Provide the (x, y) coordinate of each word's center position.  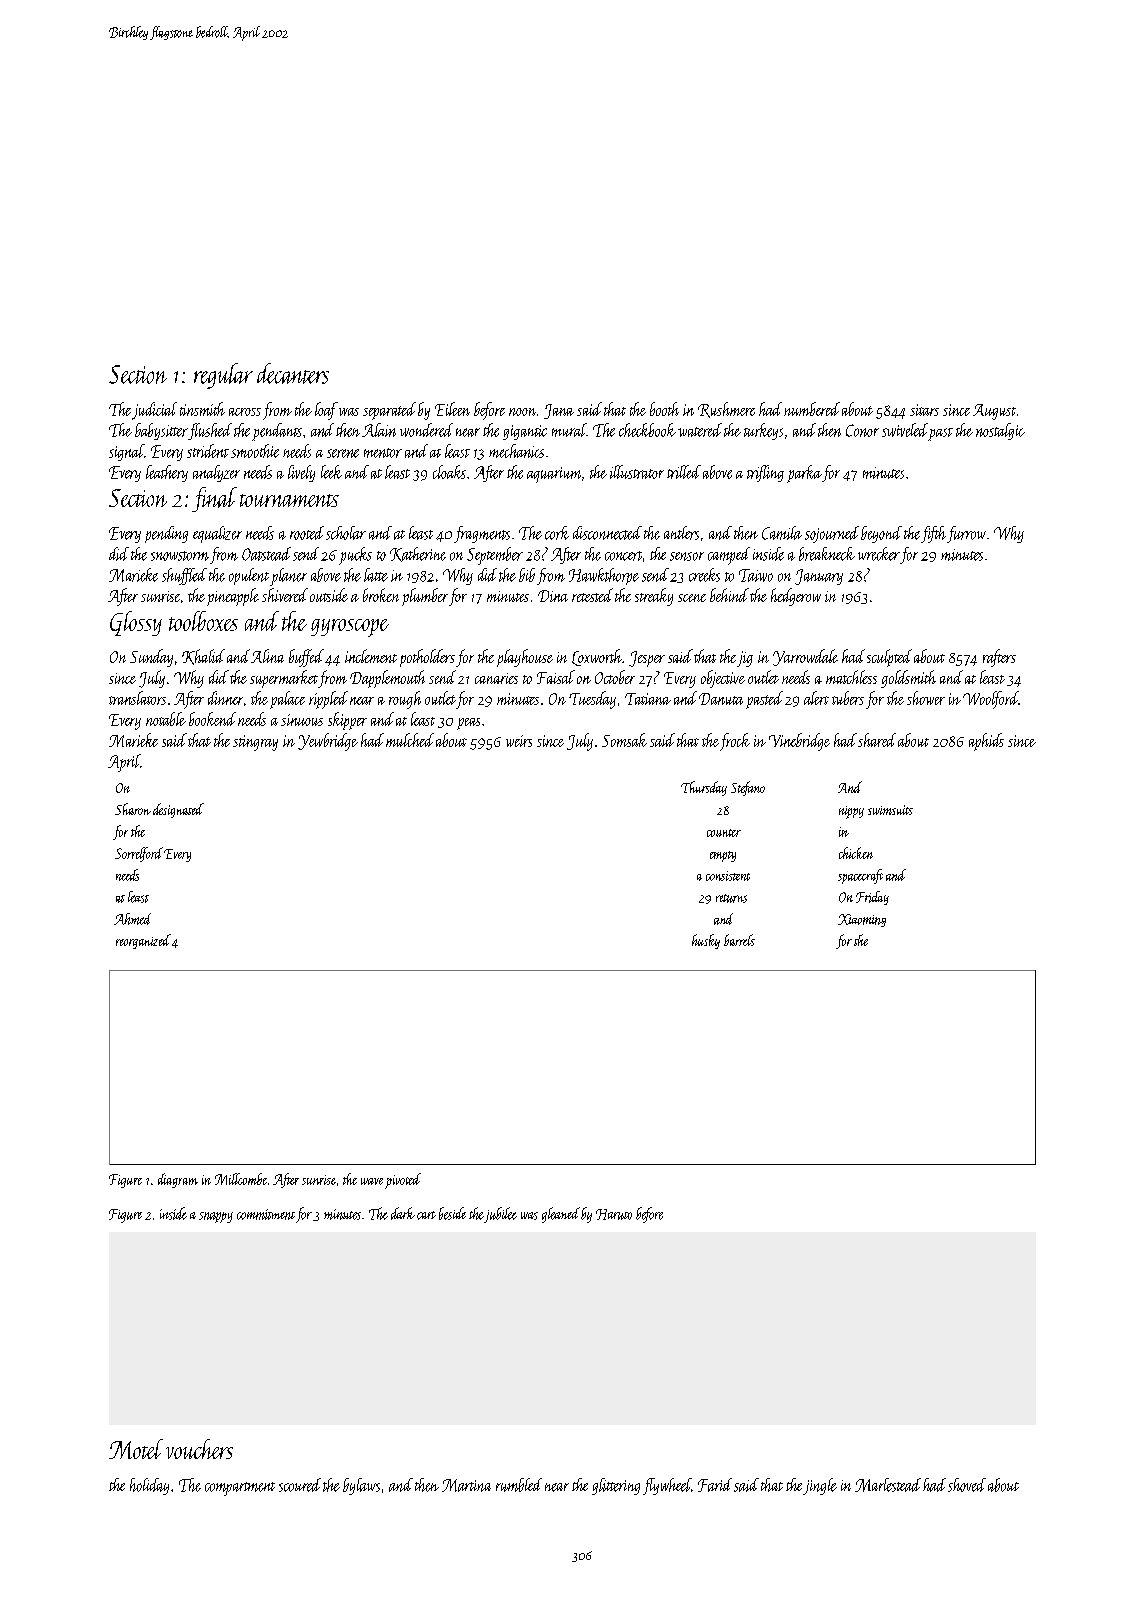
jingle (820, 1486)
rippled (328, 700)
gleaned (561, 1215)
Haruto (614, 1214)
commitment (266, 1214)
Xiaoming (862, 920)
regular (223, 376)
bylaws (361, 1486)
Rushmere (726, 410)
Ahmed (132, 919)
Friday (872, 898)
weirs (519, 741)
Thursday (704, 788)
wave (372, 1181)
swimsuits (890, 810)
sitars (924, 410)
